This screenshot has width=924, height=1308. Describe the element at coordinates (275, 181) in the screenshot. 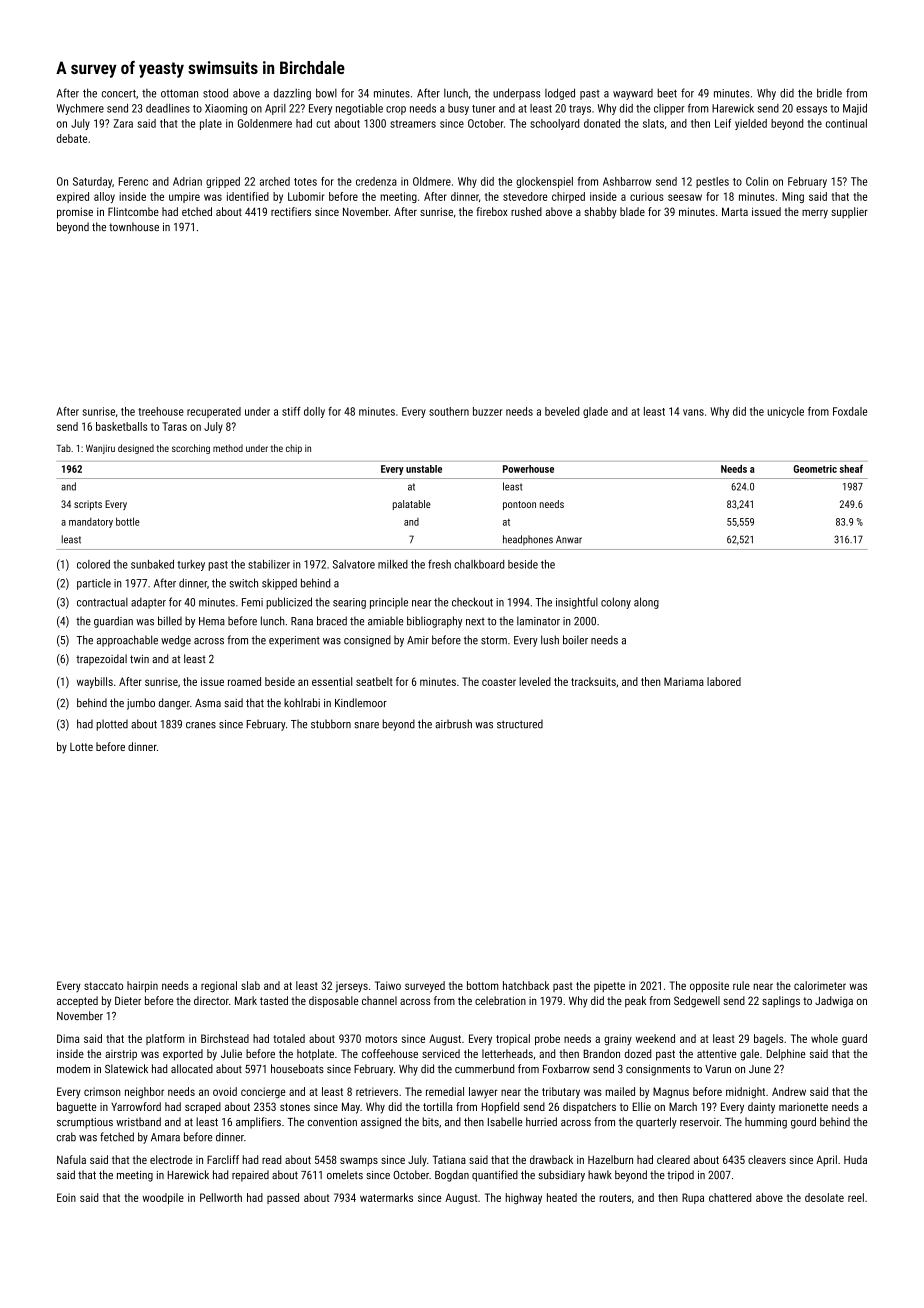

I see `arched` at that location.
